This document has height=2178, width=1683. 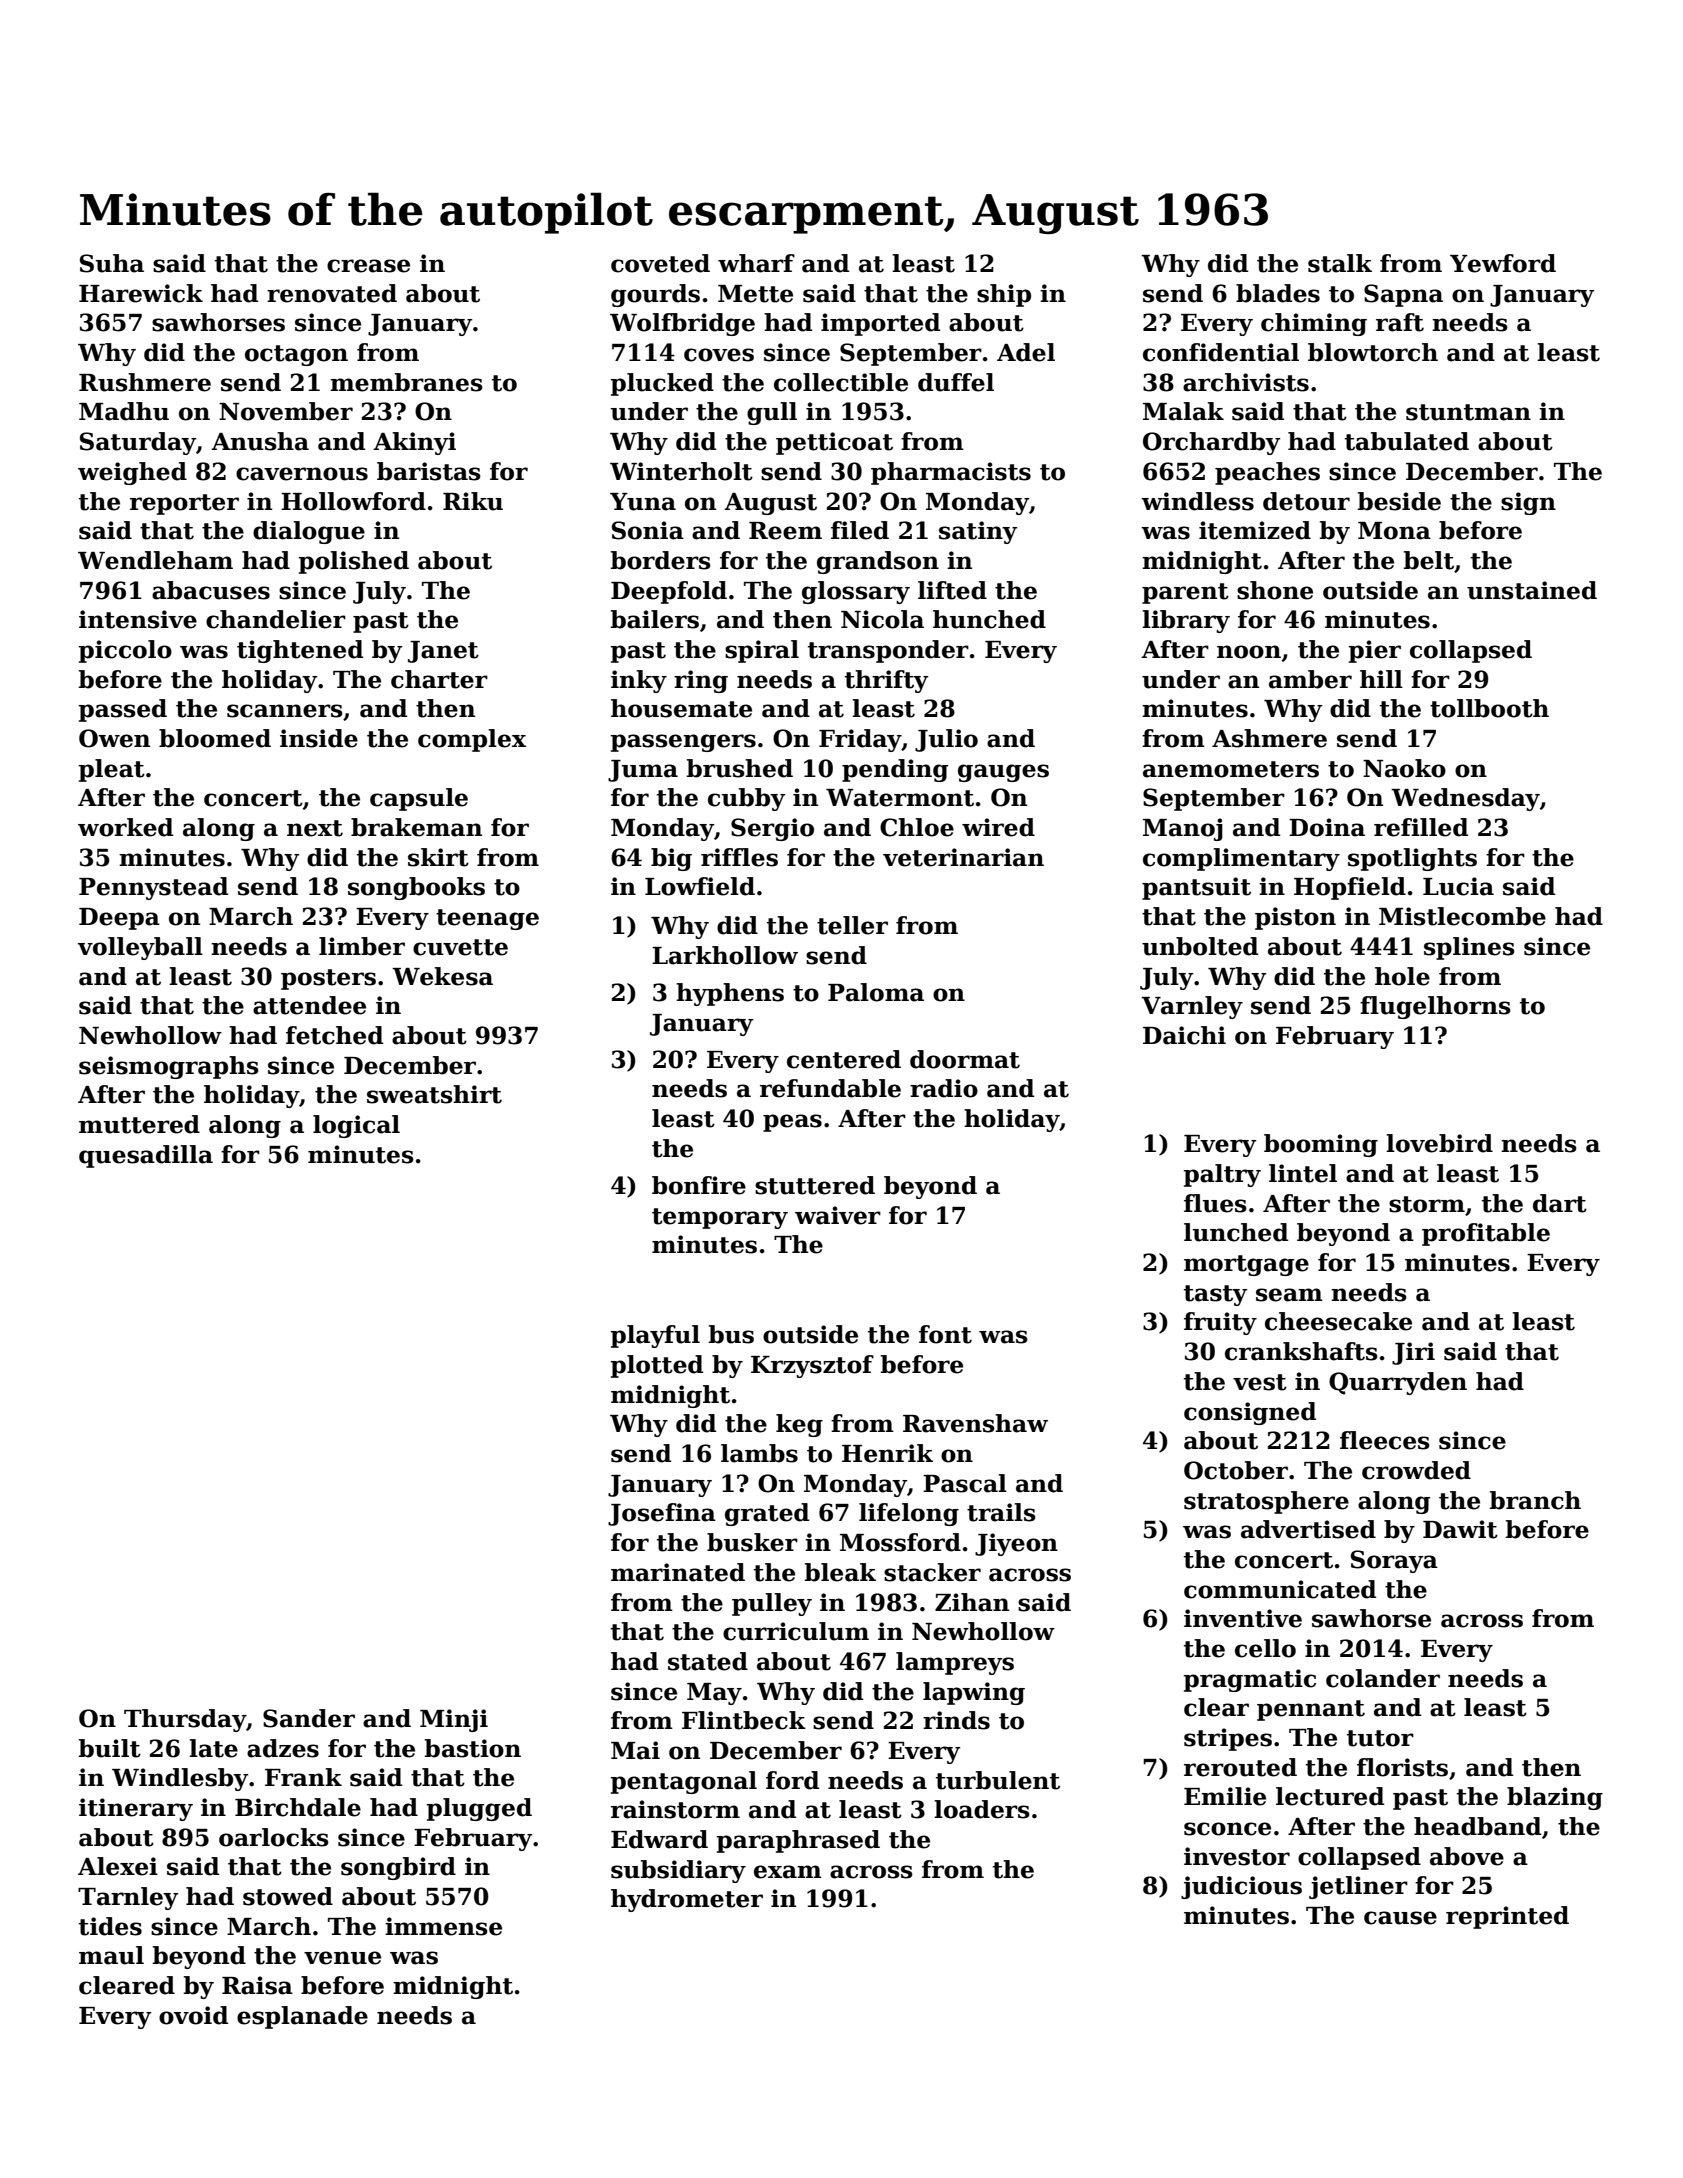 What do you see at coordinates (1241, 1887) in the document?
I see `judicious` at bounding box center [1241, 1887].
